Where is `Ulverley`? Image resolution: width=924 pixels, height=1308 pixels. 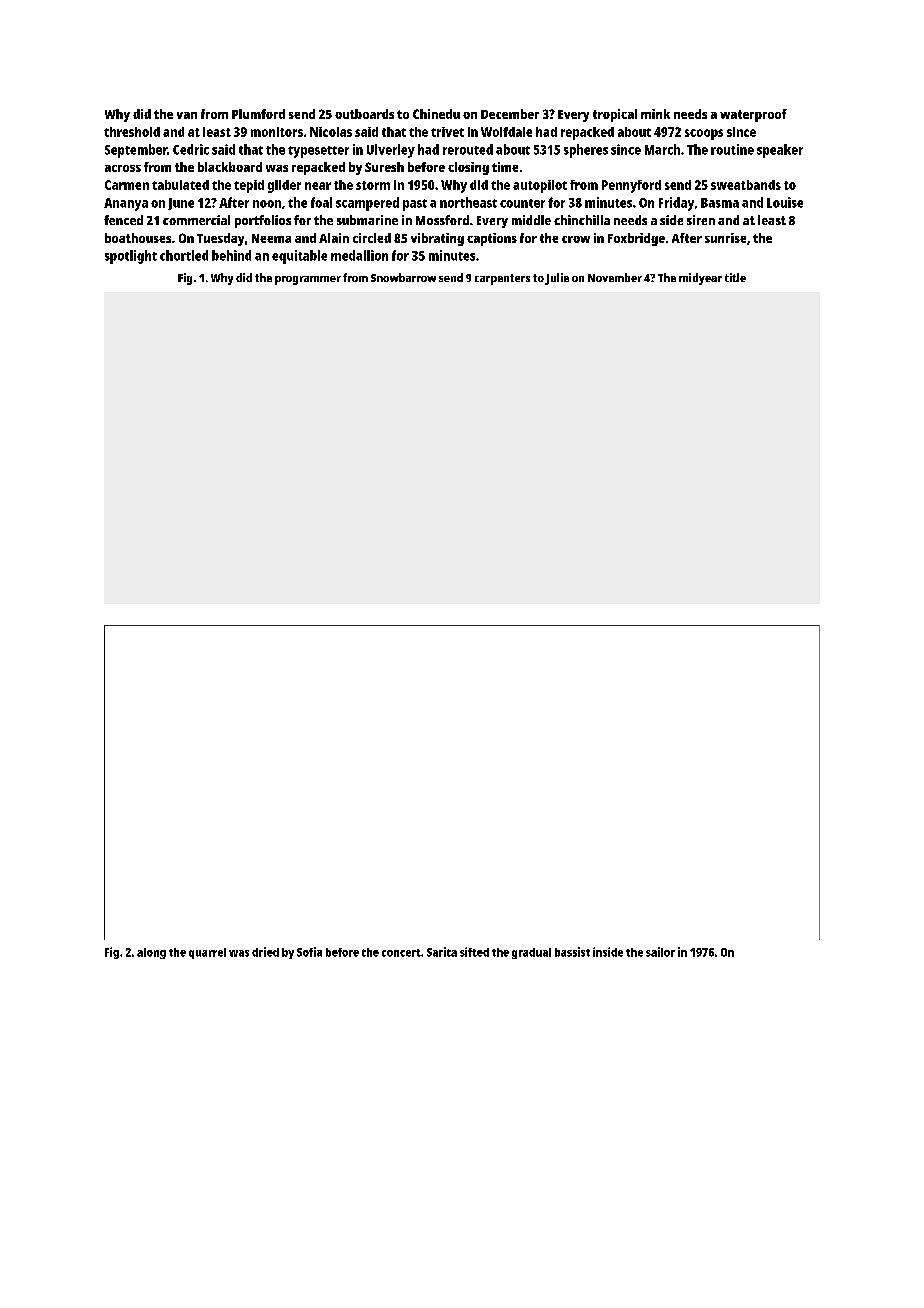
Ulverley is located at coordinates (391, 151).
